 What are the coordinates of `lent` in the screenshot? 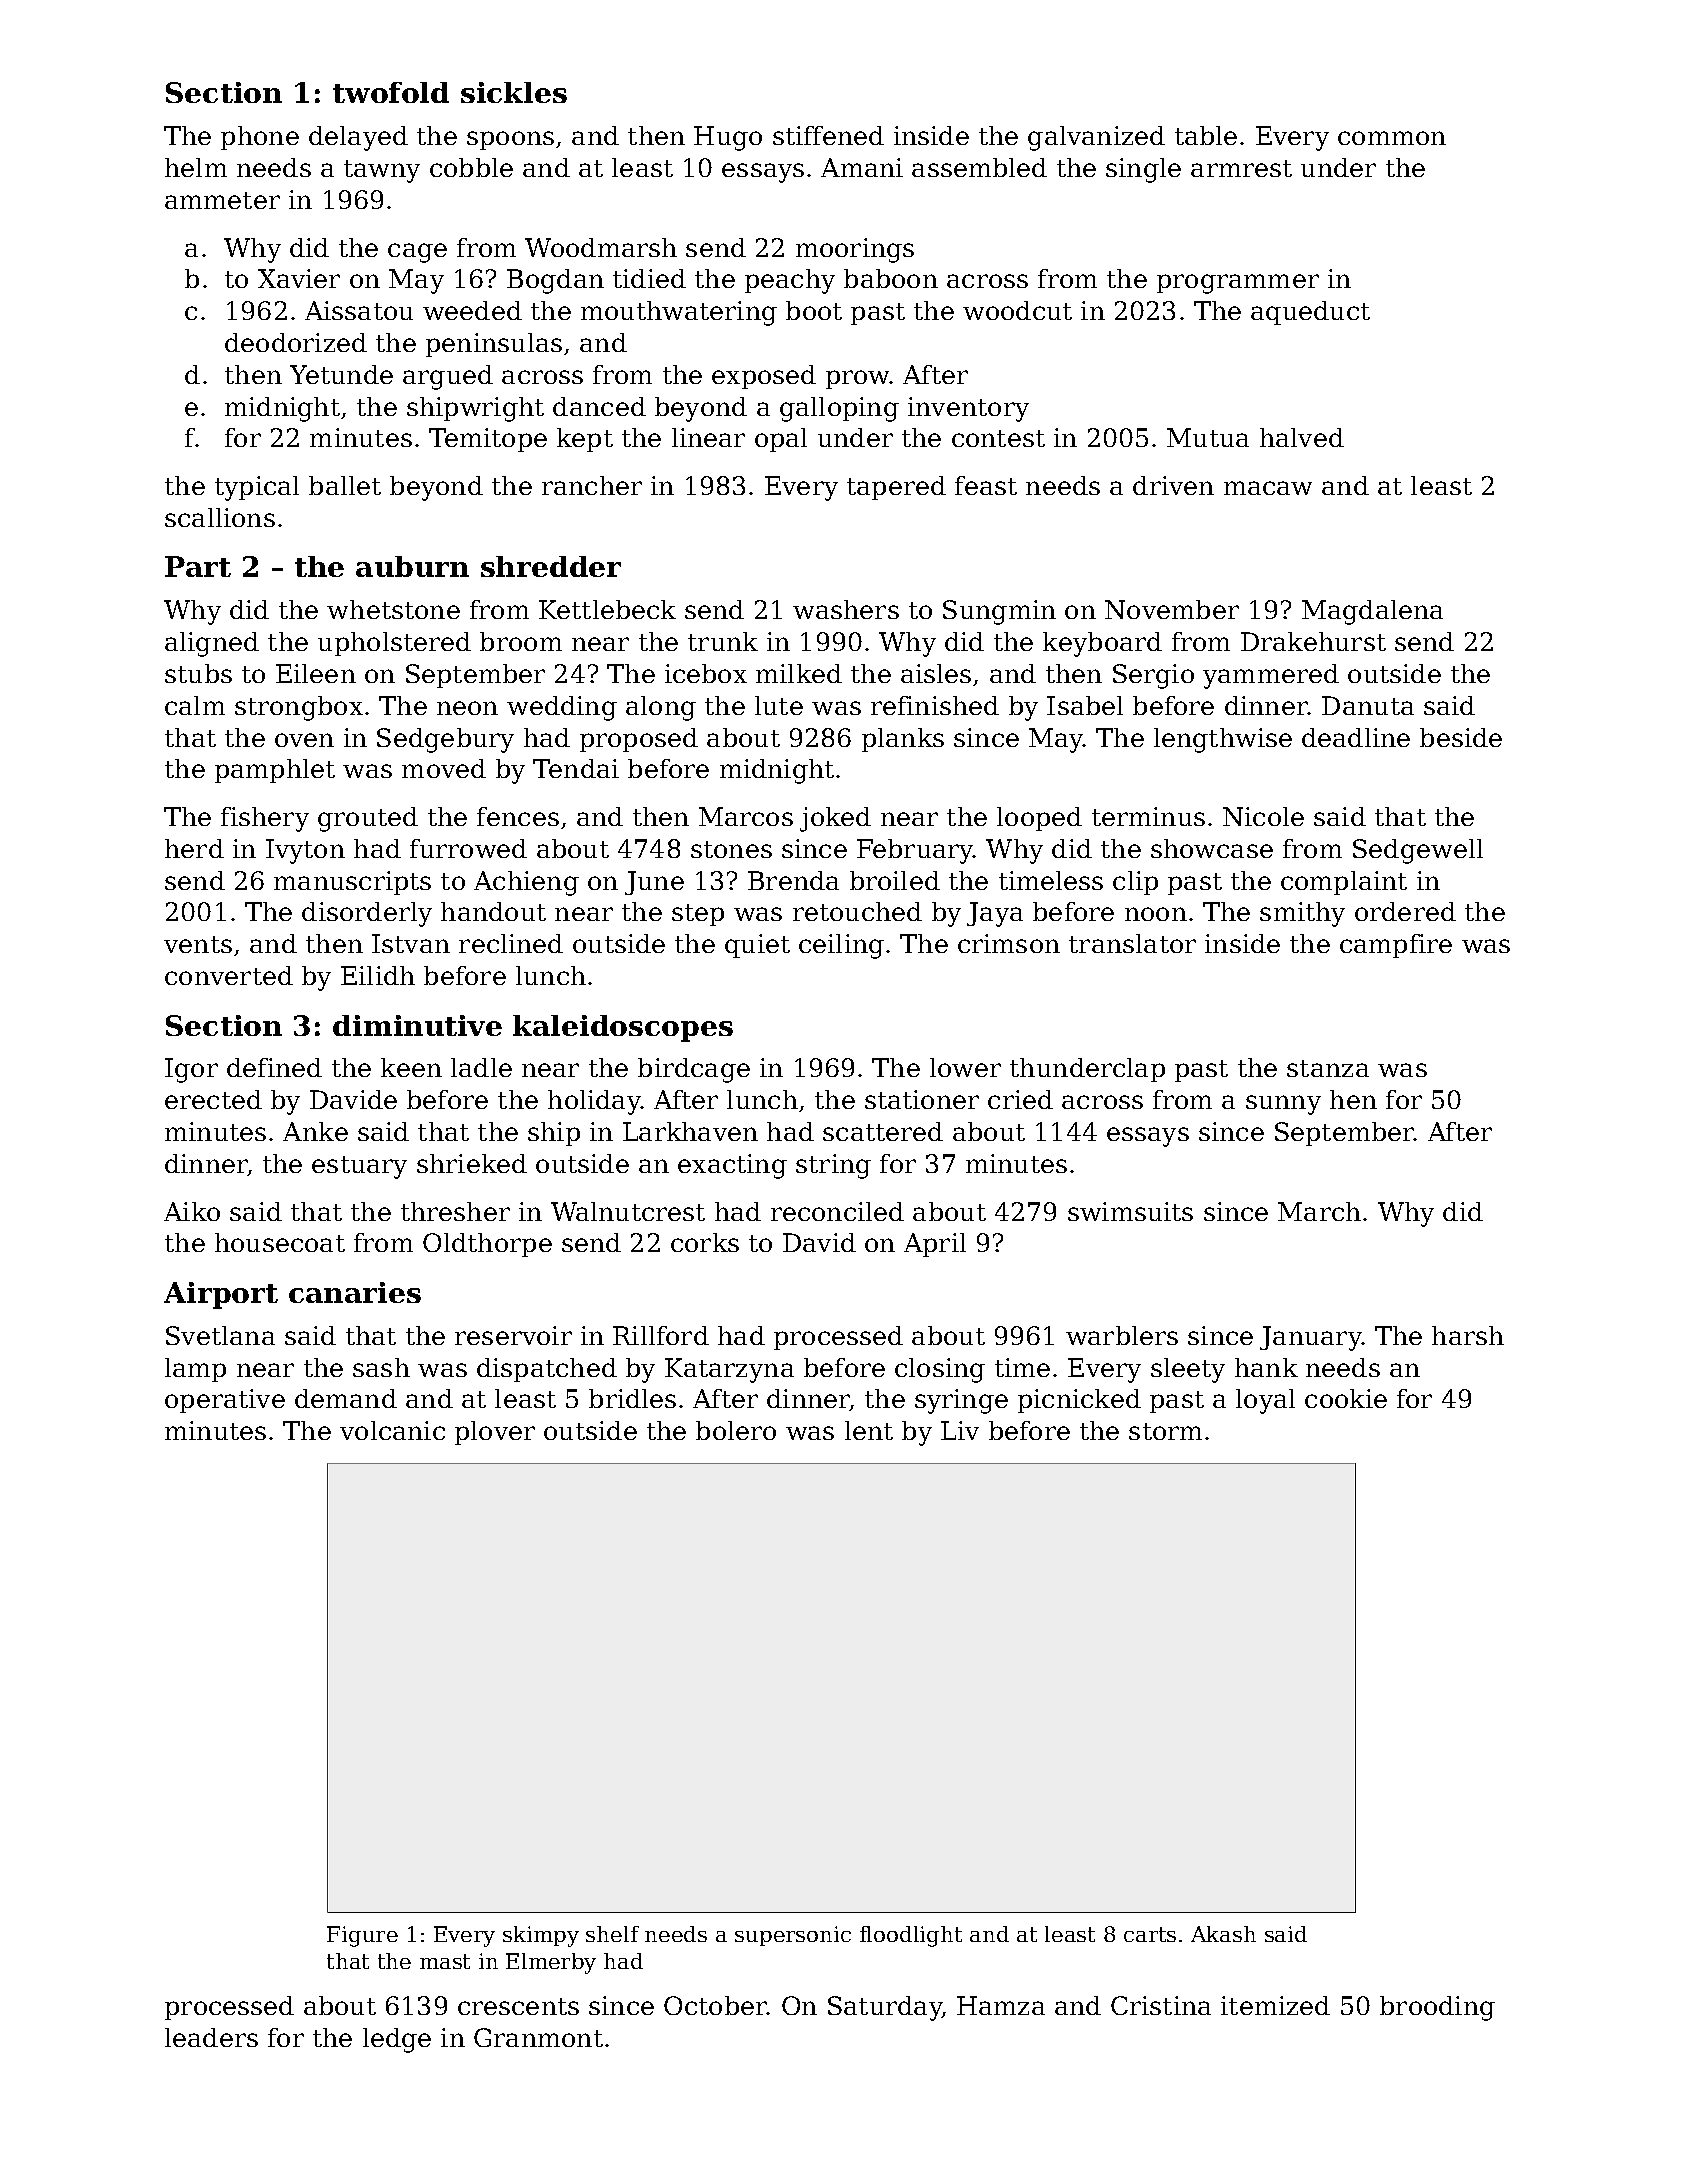 It's located at (869, 1430).
